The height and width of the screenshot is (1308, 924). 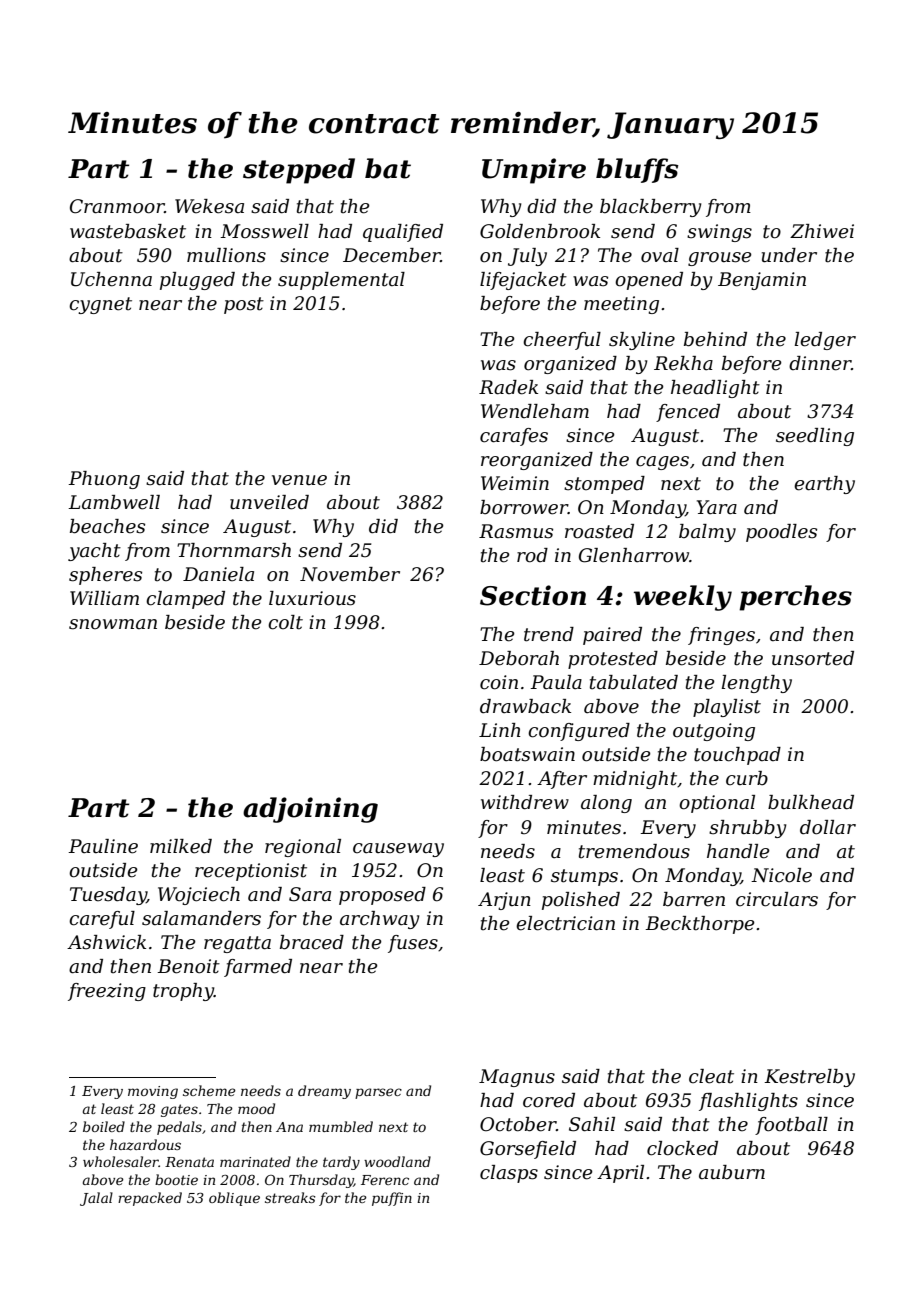 What do you see at coordinates (504, 901) in the screenshot?
I see `Arjun` at bounding box center [504, 901].
